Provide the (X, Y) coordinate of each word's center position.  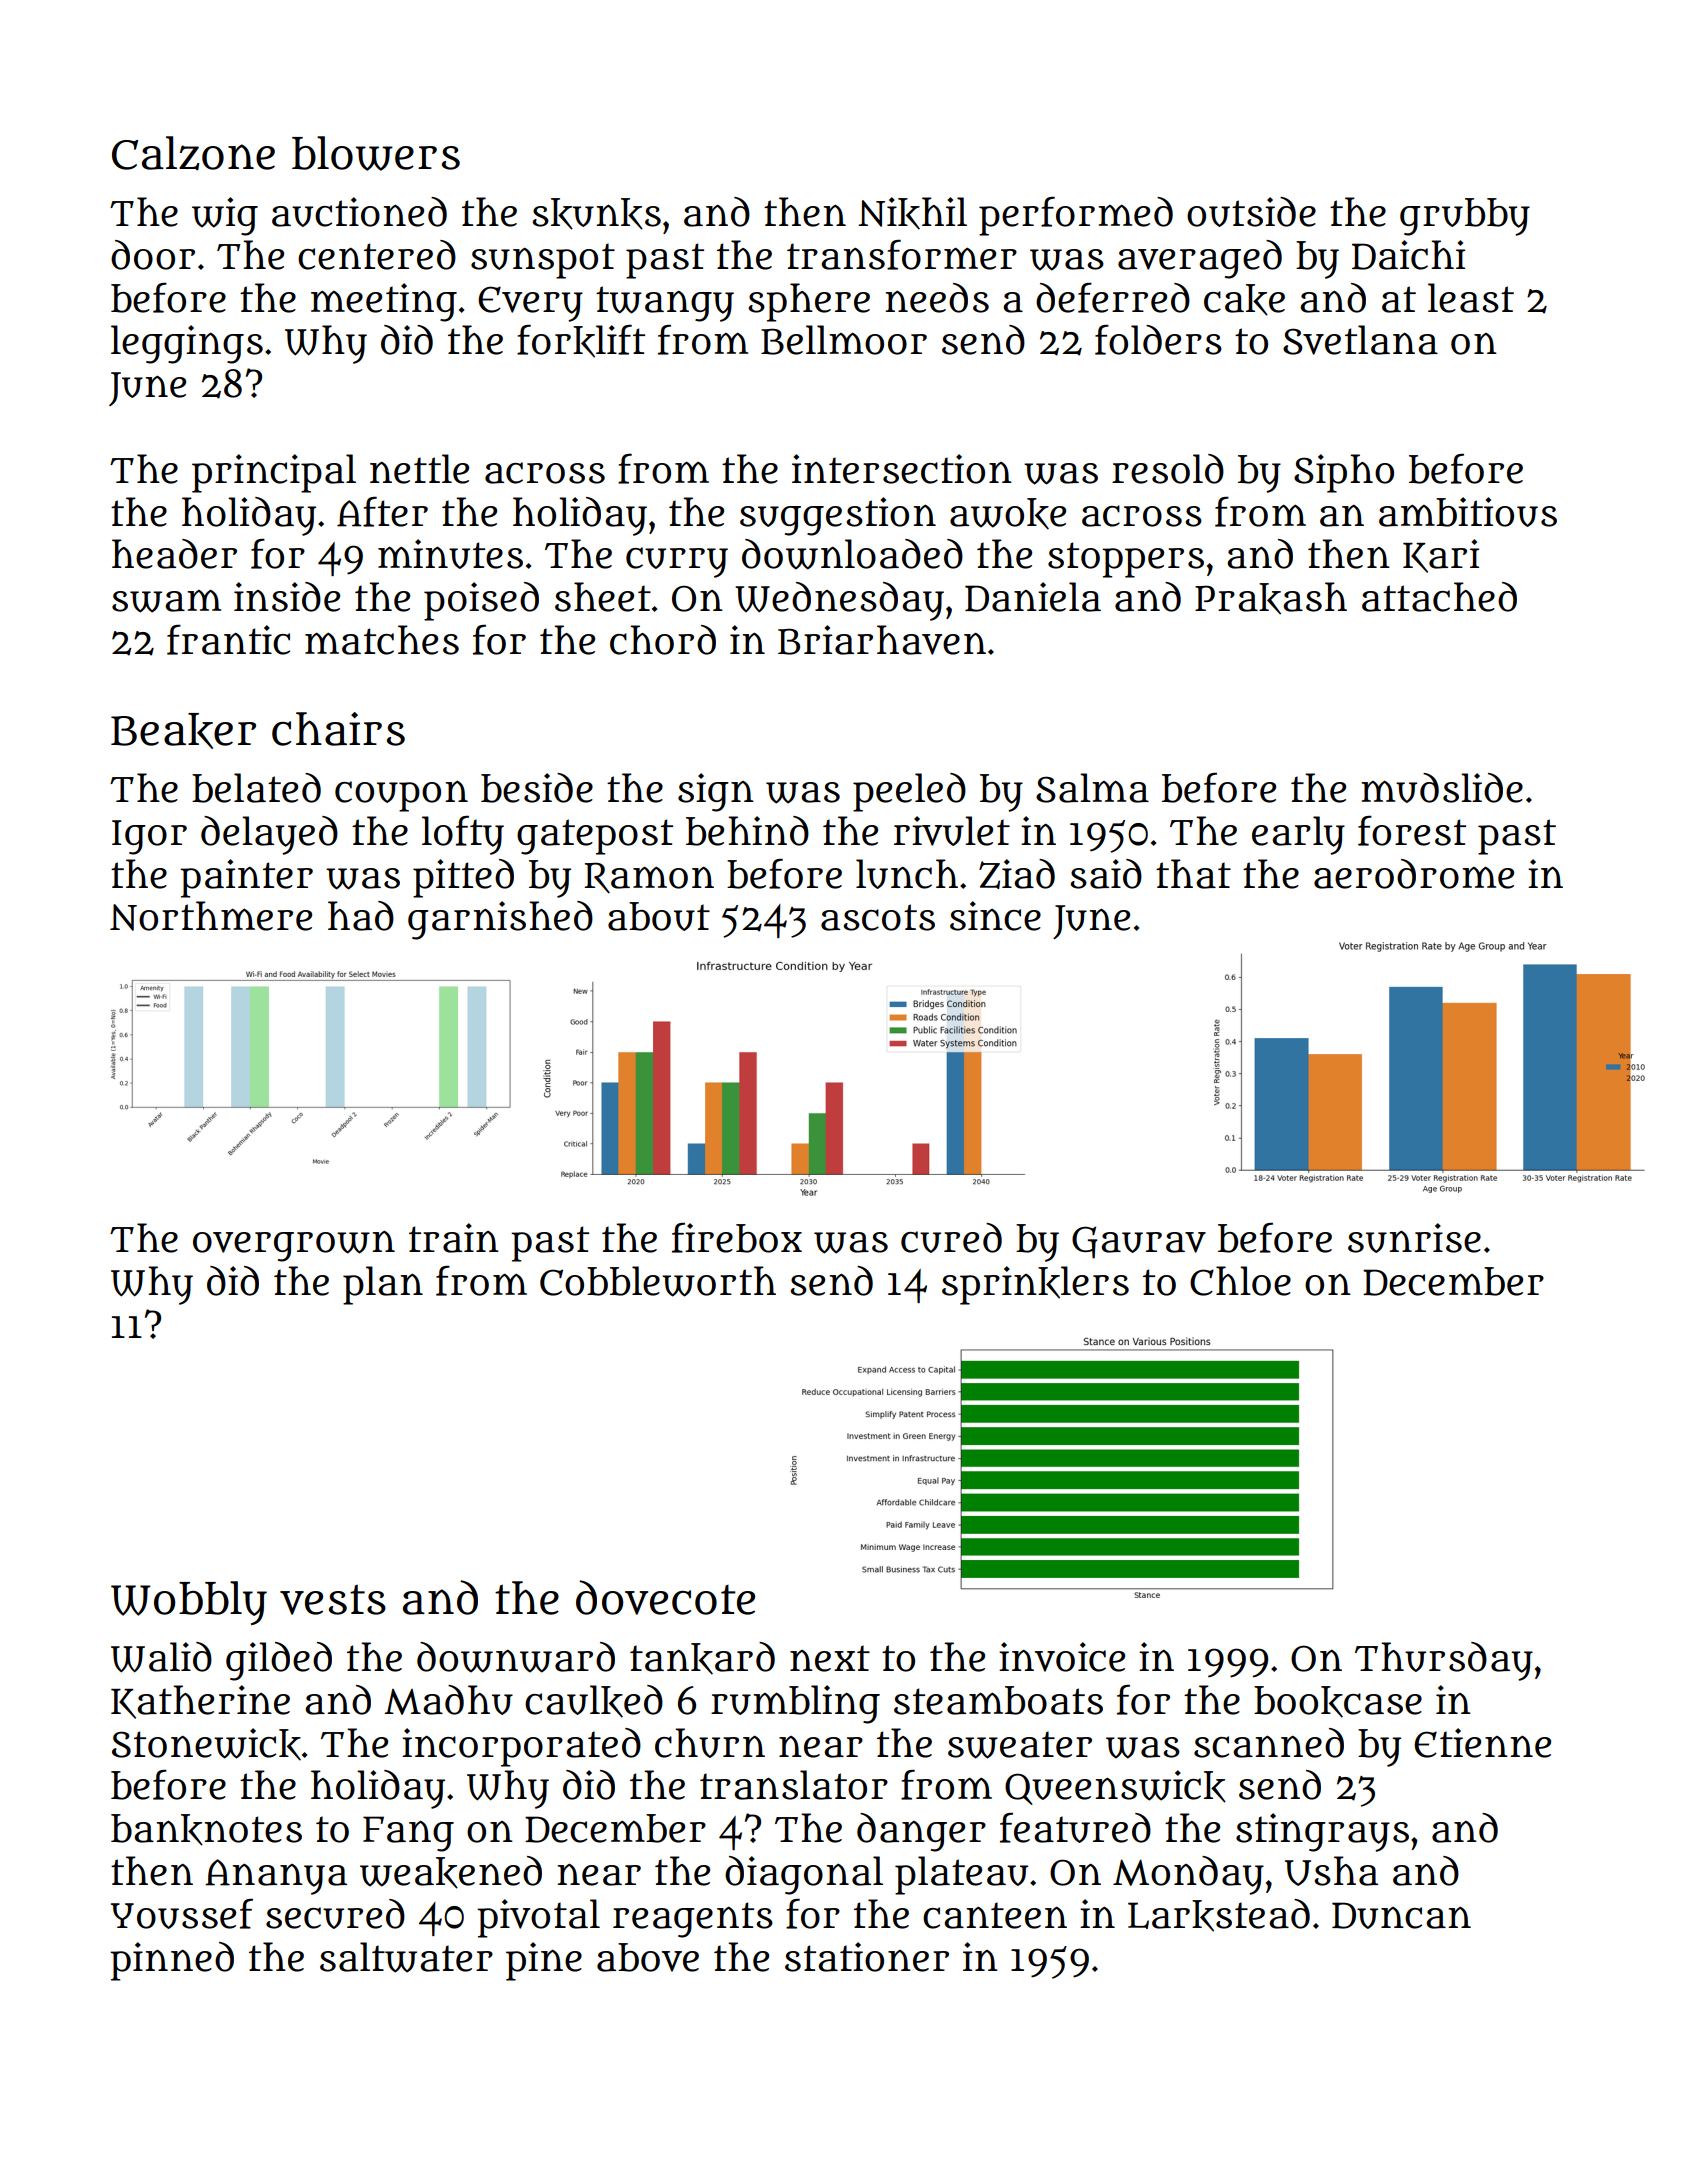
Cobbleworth (658, 1281)
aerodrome (1414, 874)
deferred (1113, 298)
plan (383, 1285)
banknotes (206, 1830)
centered (377, 255)
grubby (1465, 217)
